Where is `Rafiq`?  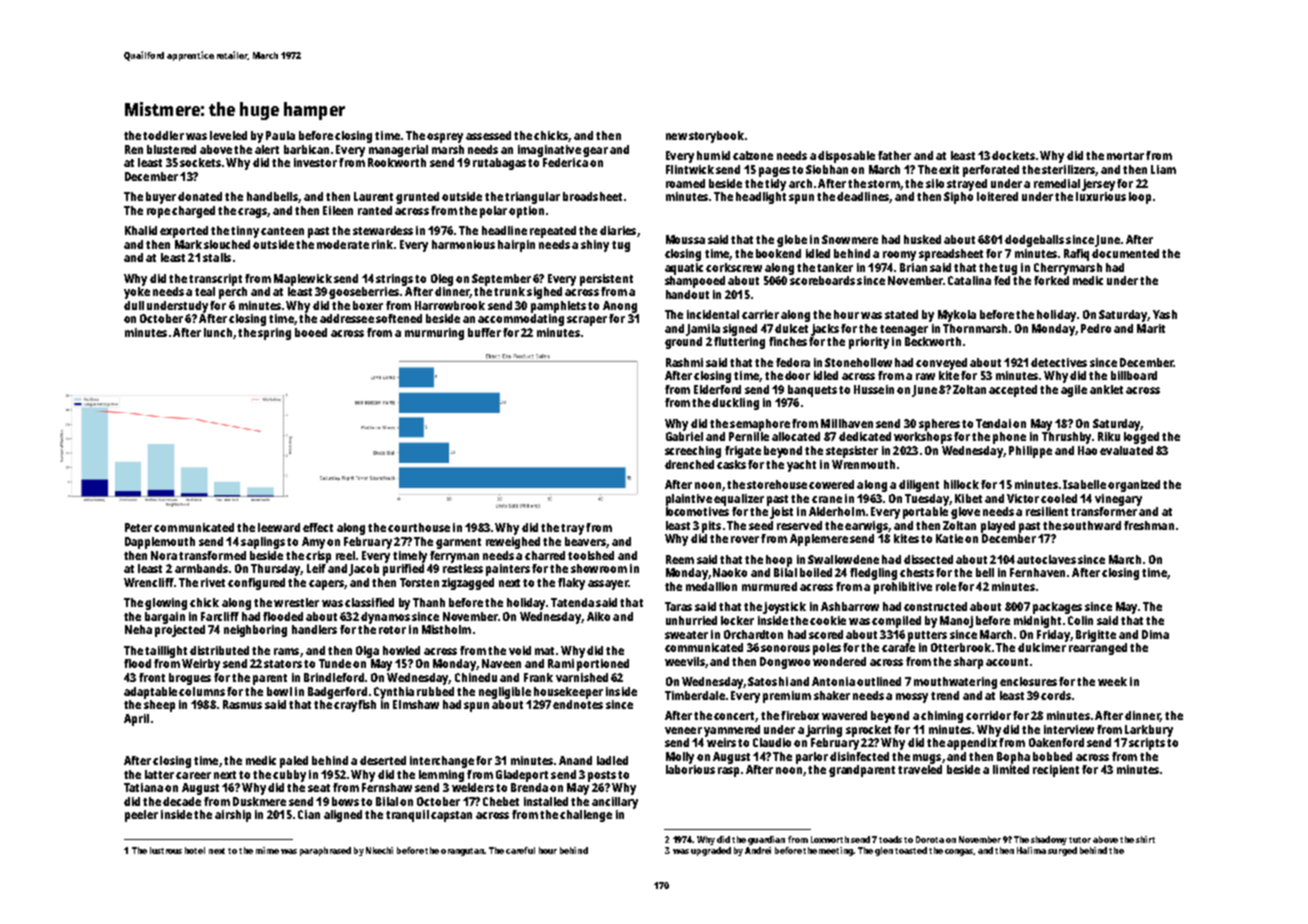 Rafiq is located at coordinates (1076, 255).
